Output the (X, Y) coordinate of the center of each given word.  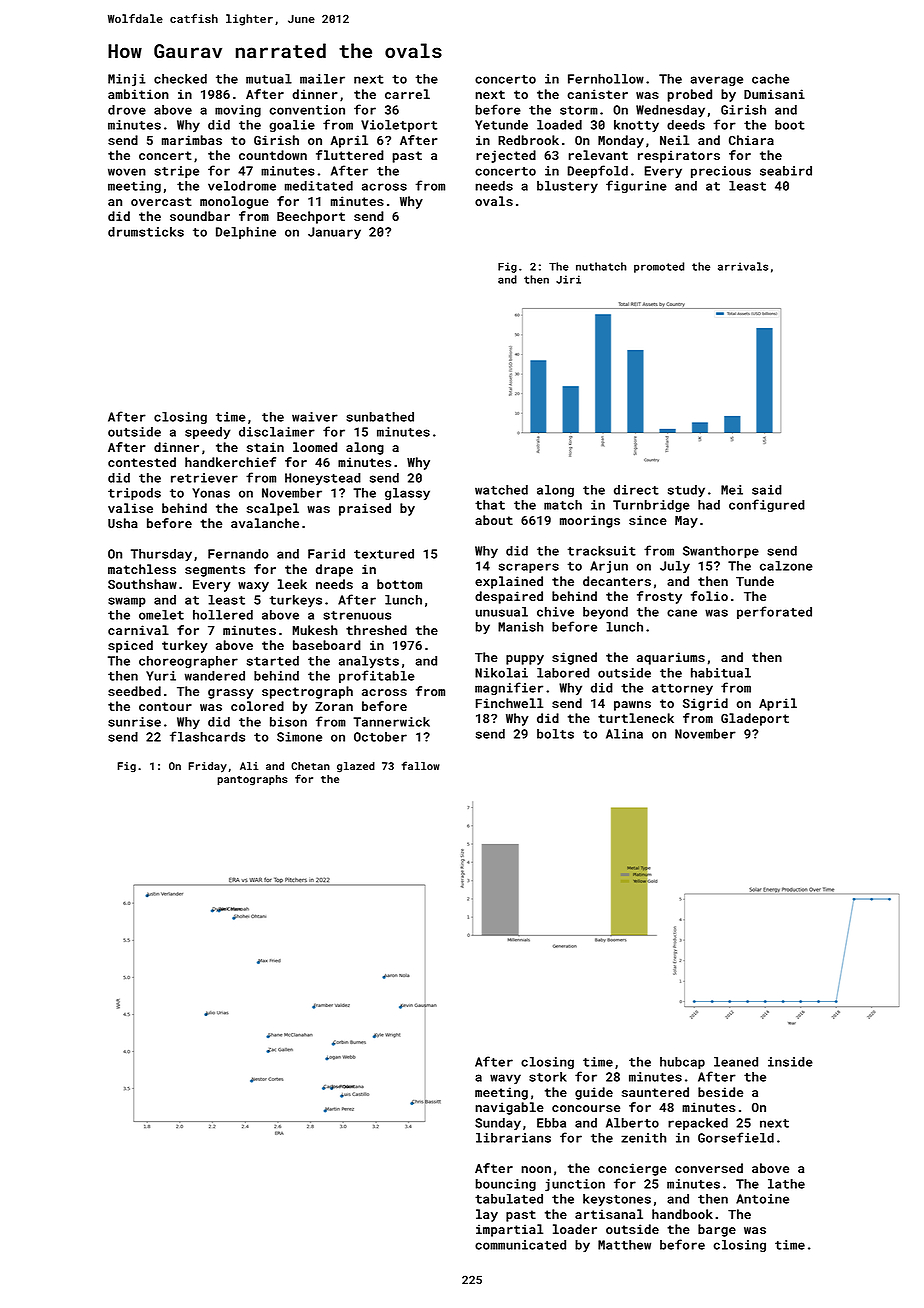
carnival (138, 630)
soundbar (200, 216)
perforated (774, 612)
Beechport (311, 217)
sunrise (134, 722)
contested (142, 462)
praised (365, 509)
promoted (659, 267)
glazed (356, 767)
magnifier (509, 688)
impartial (509, 1230)
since (648, 520)
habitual (721, 673)
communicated (520, 1245)
